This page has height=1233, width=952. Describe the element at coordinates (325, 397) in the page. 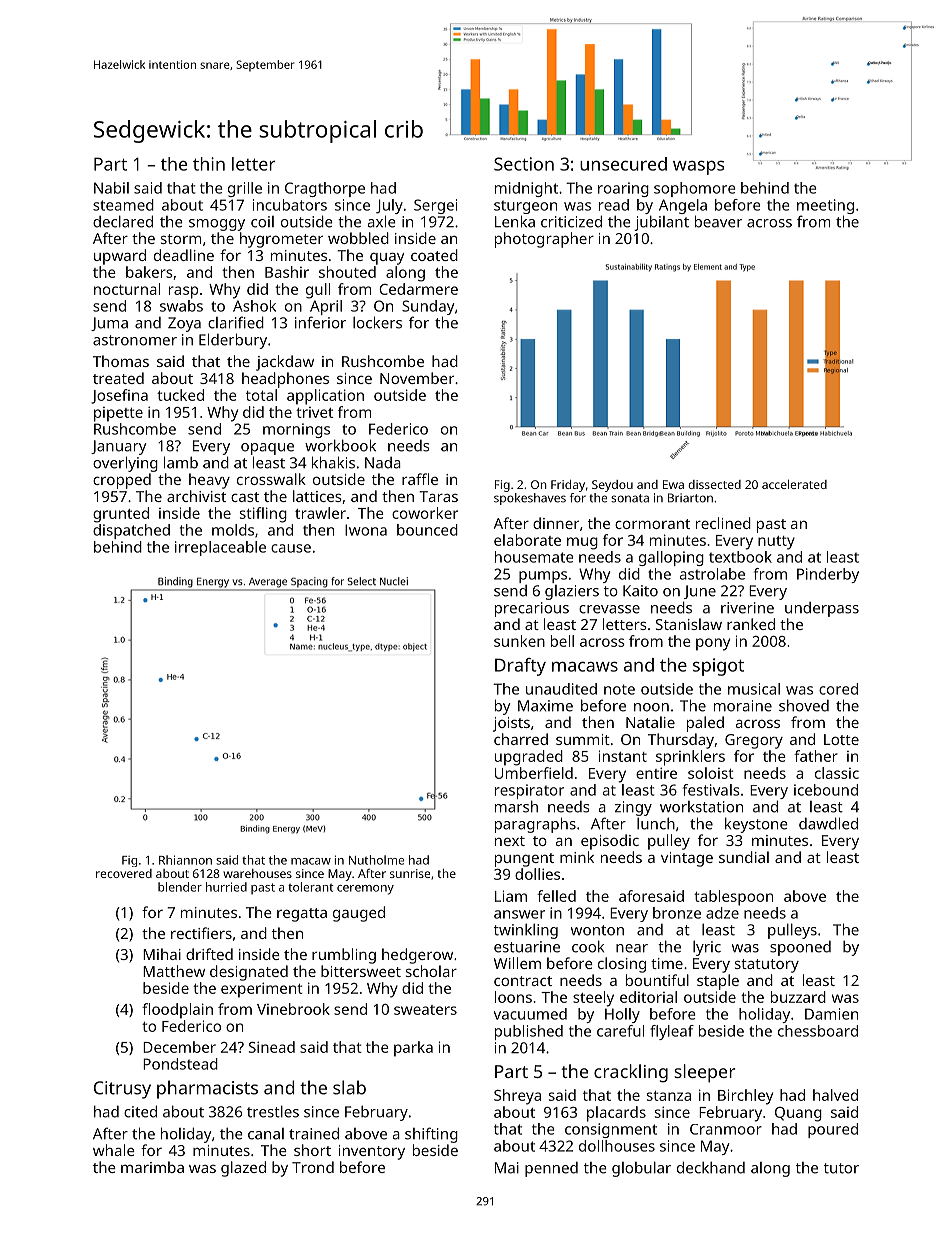

I see `application` at that location.
